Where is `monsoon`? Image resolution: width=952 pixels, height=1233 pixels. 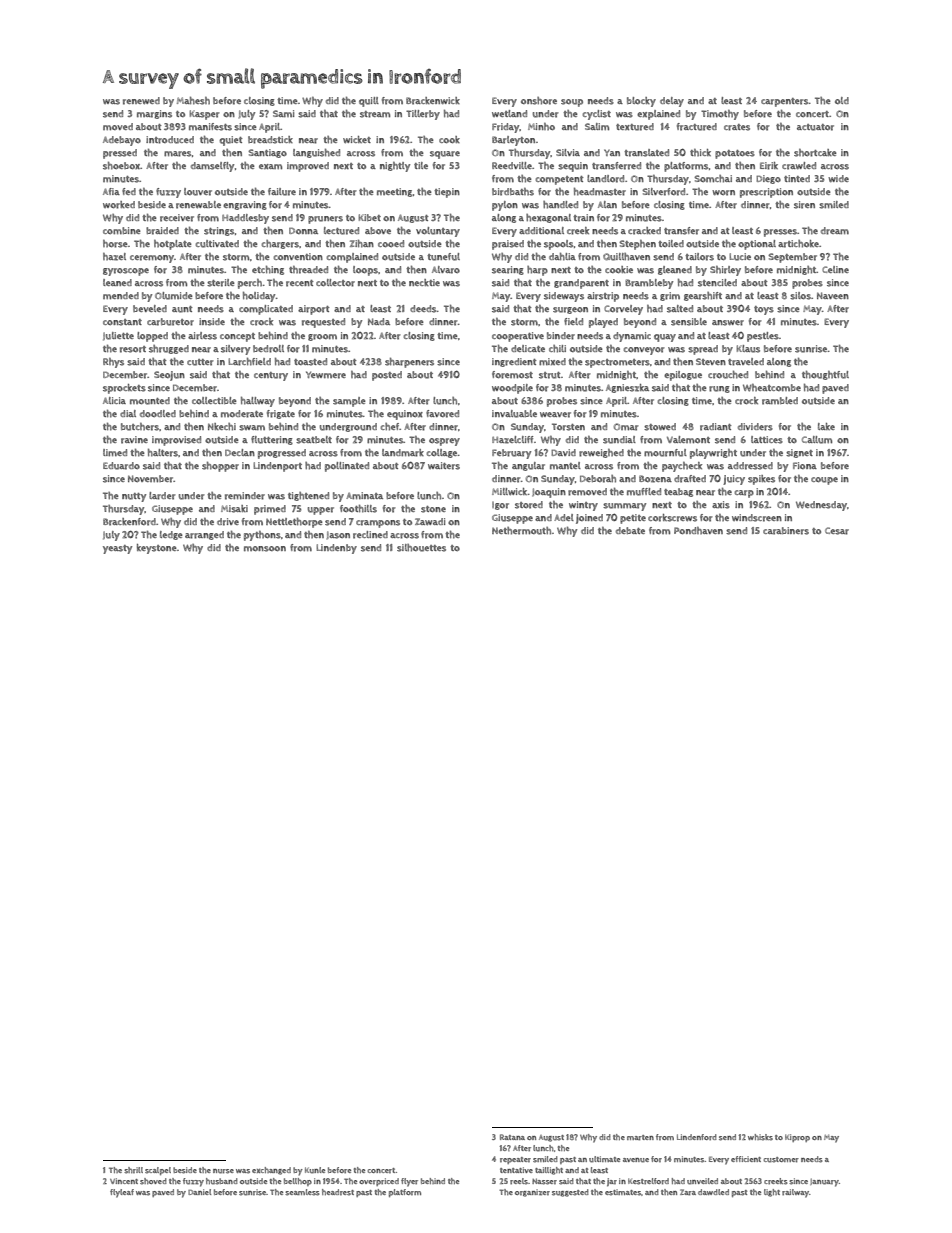 monsoon is located at coordinates (265, 549).
